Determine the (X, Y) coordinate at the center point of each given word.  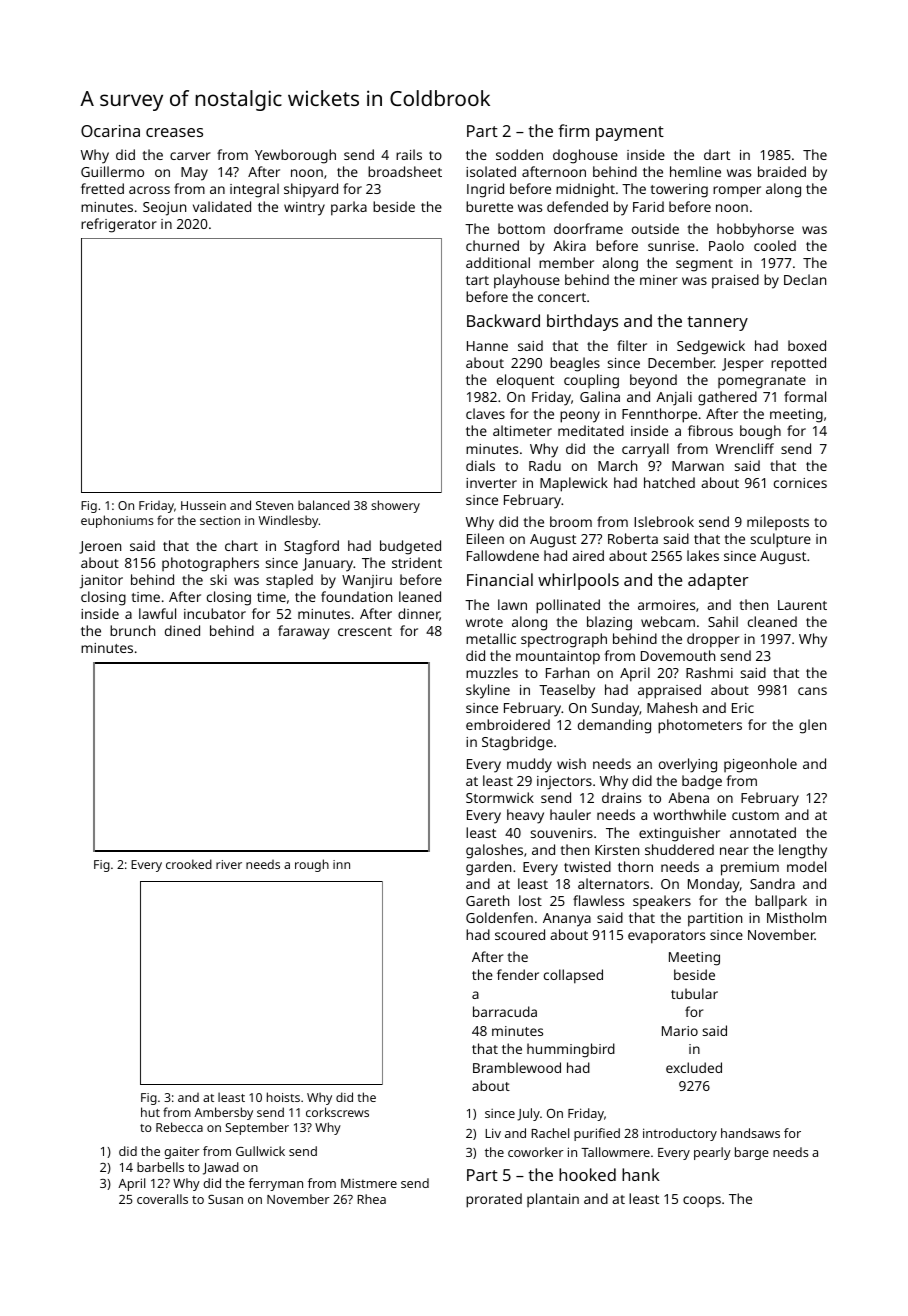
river (229, 864)
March (617, 465)
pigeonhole (760, 765)
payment (630, 133)
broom (571, 521)
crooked (189, 864)
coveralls (162, 1199)
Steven (274, 505)
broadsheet (405, 171)
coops (702, 1201)
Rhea (371, 1199)
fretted (102, 188)
